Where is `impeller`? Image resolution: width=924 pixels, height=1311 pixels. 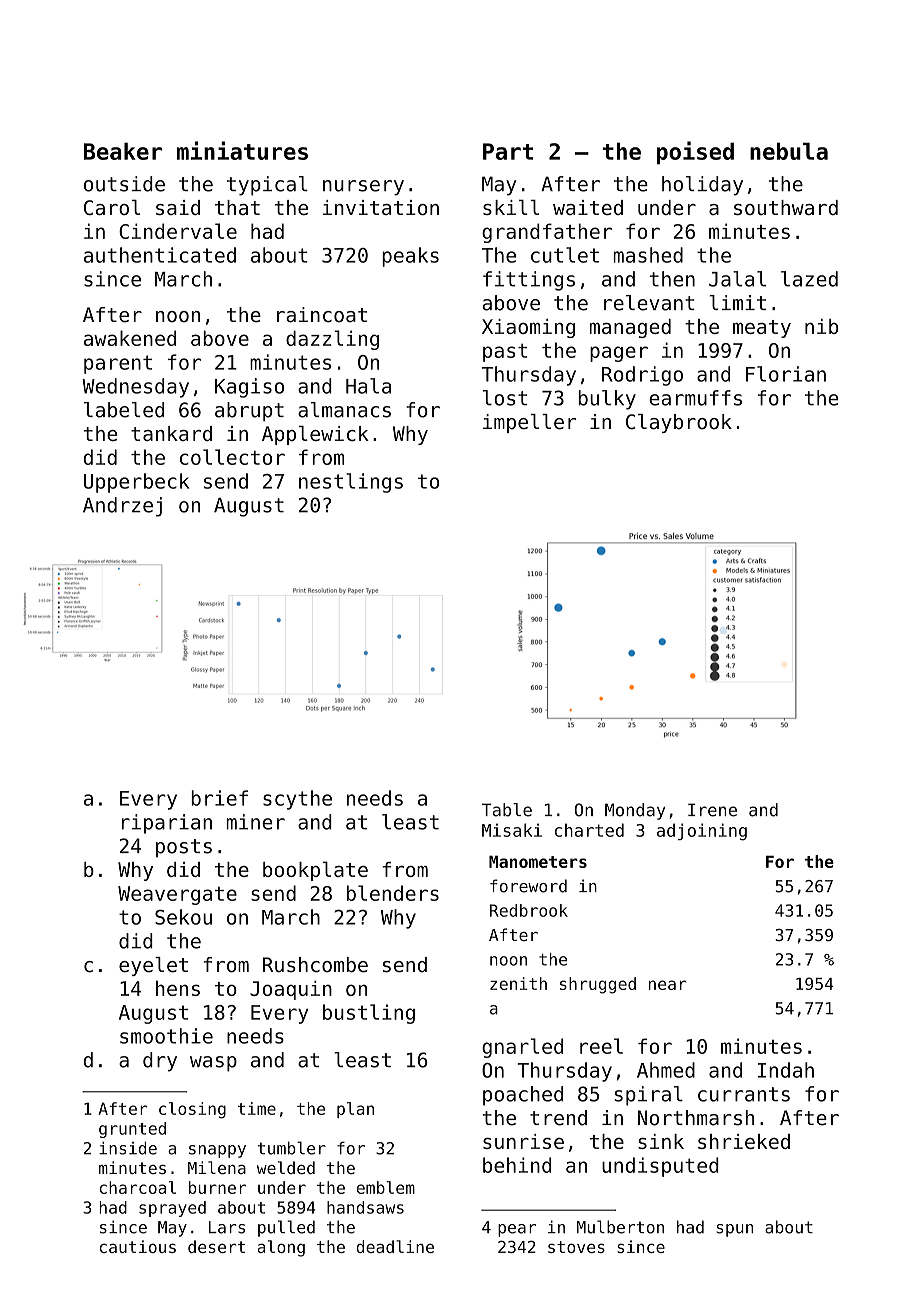
impeller is located at coordinates (529, 423).
